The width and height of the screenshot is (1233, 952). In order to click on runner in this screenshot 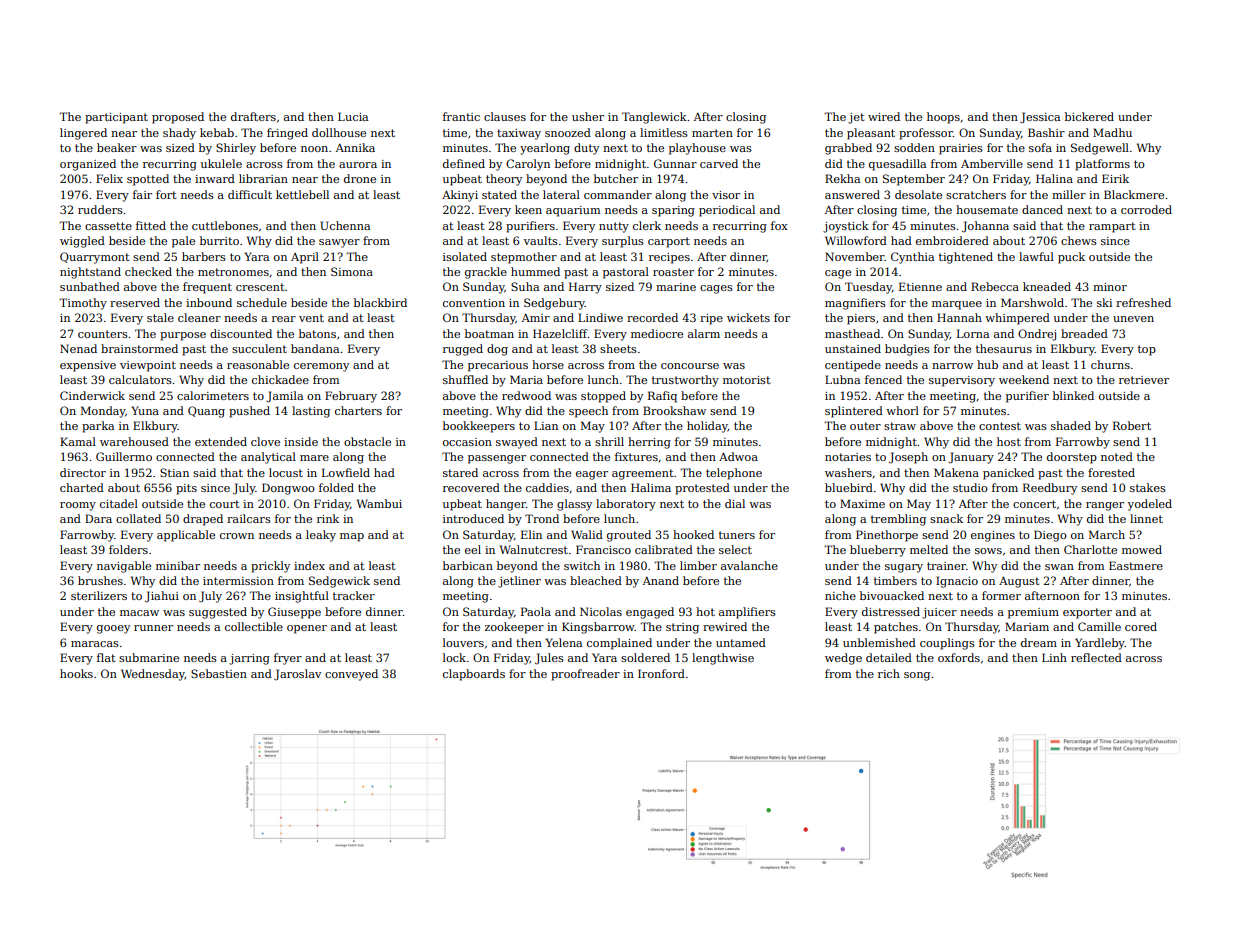, I will do `click(153, 628)`.
